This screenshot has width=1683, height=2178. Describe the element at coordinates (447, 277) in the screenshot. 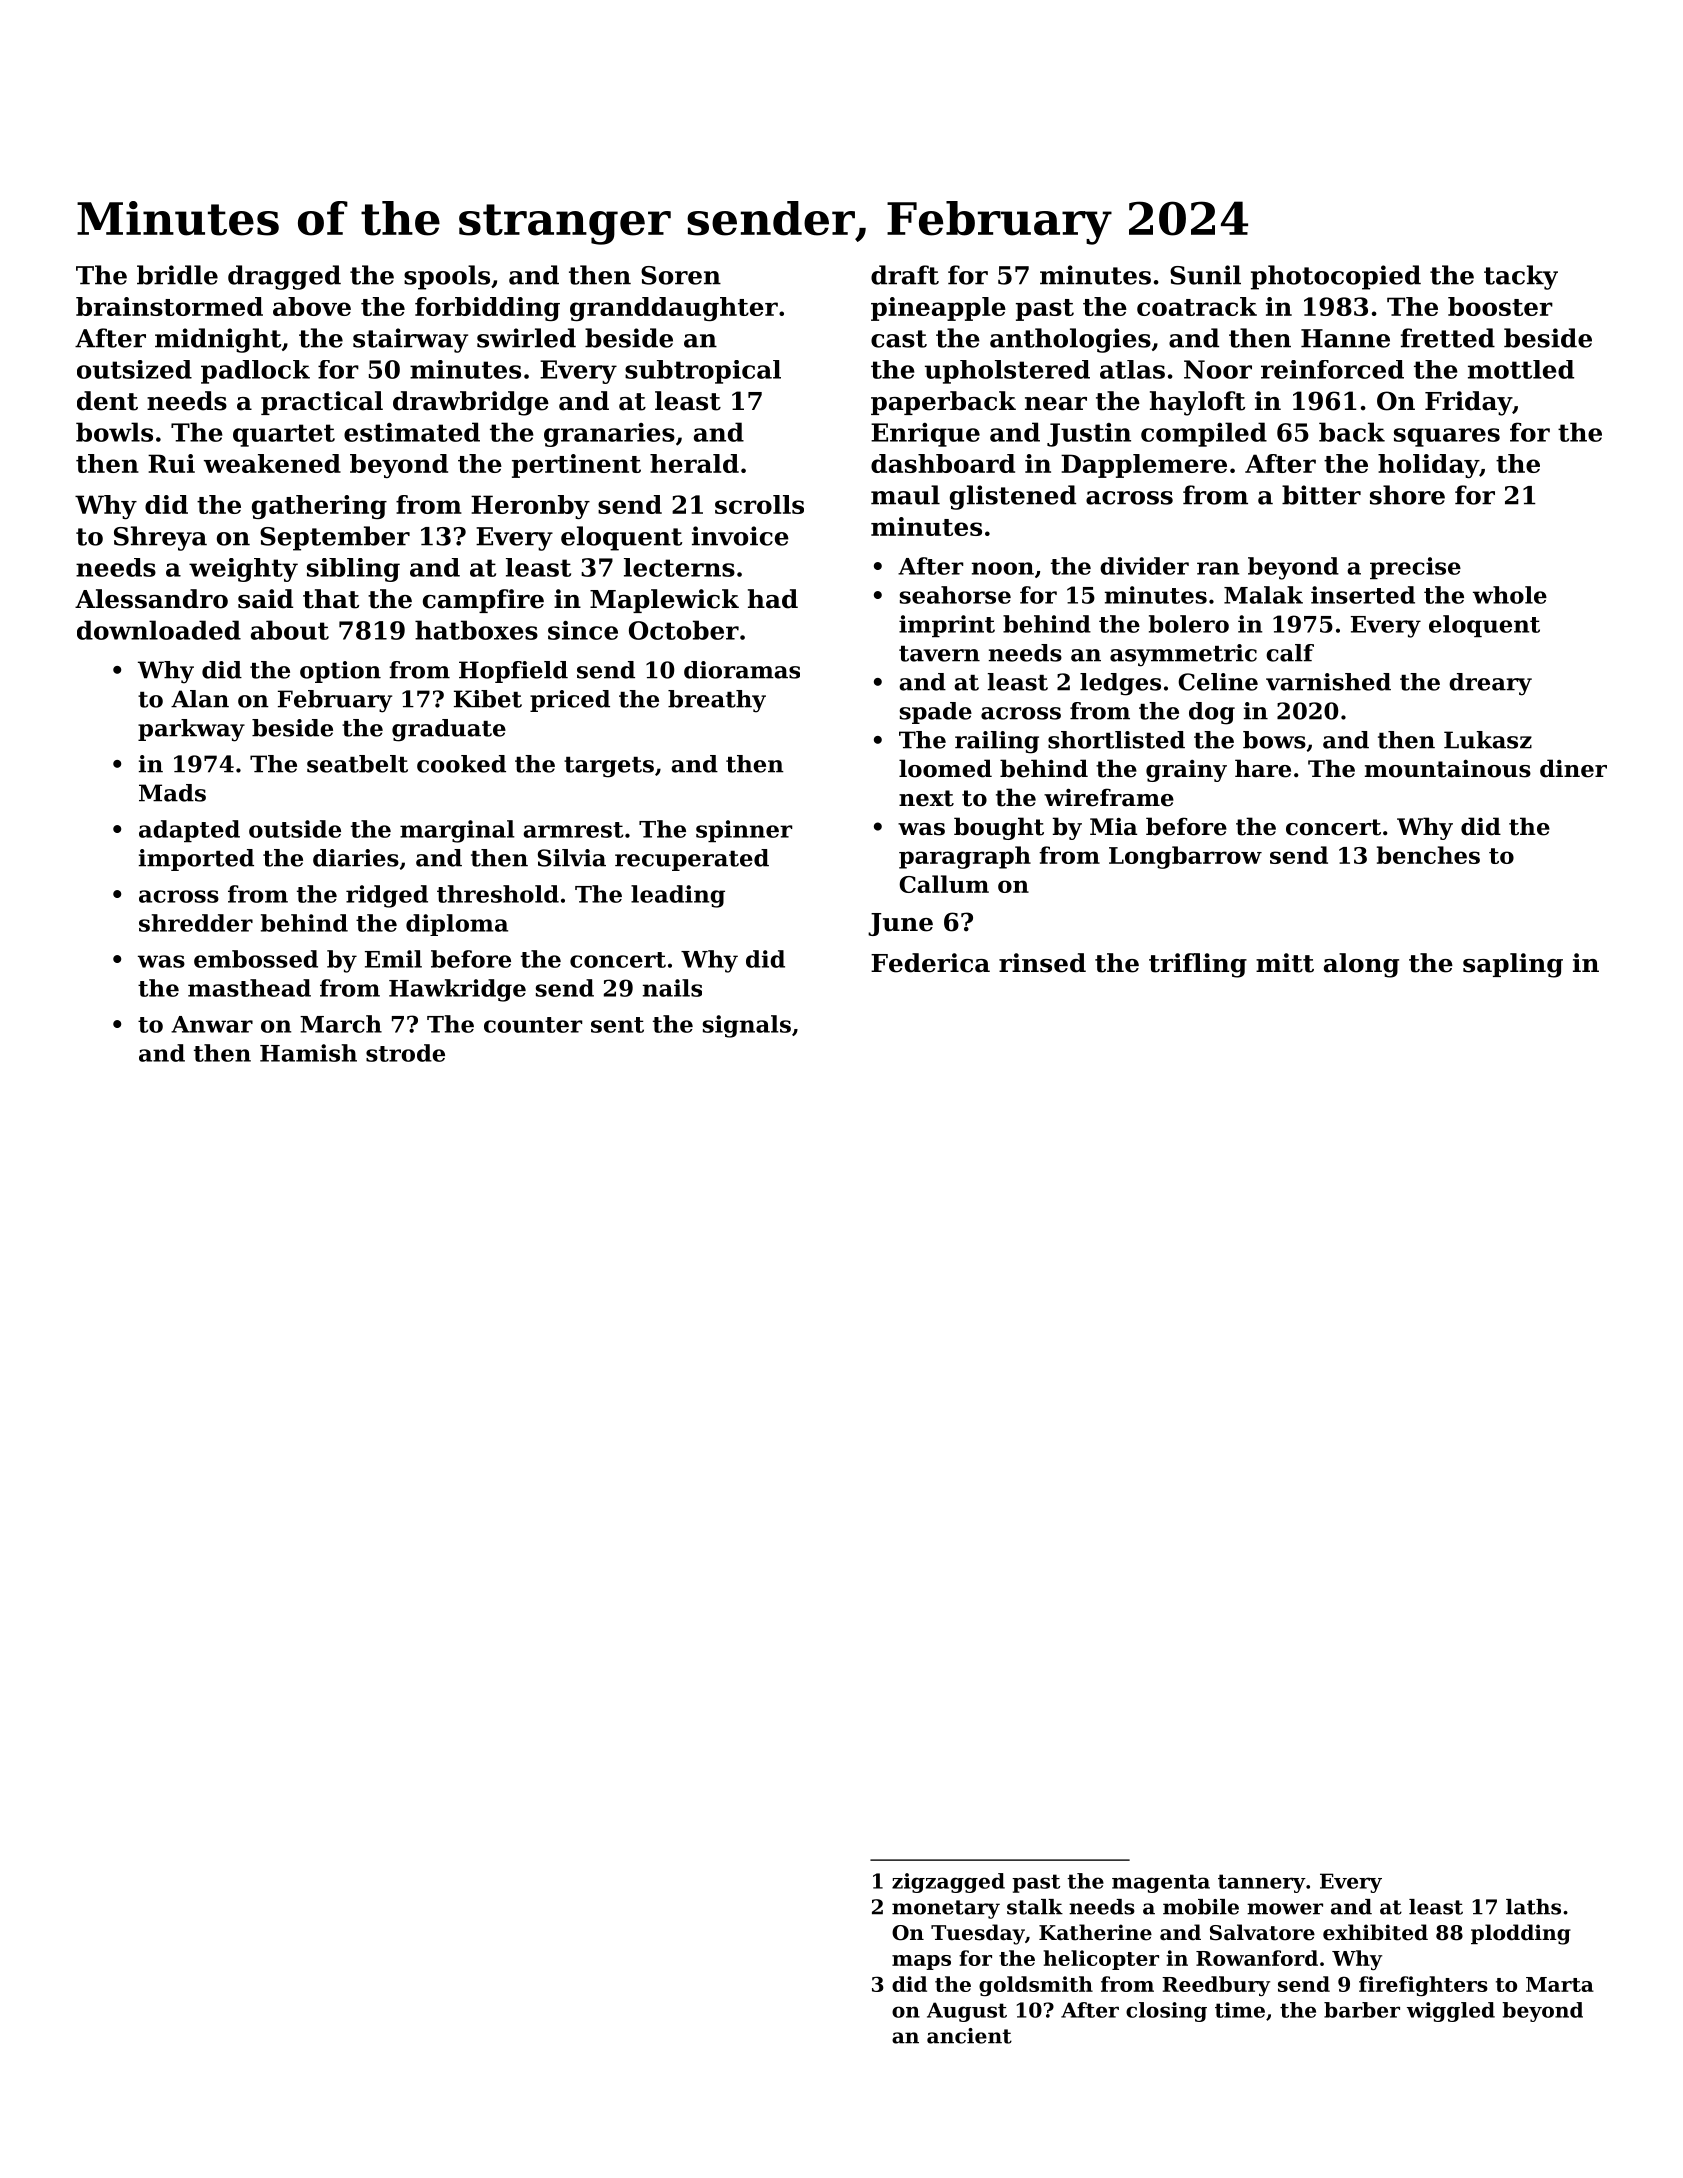

I see `spools` at that location.
